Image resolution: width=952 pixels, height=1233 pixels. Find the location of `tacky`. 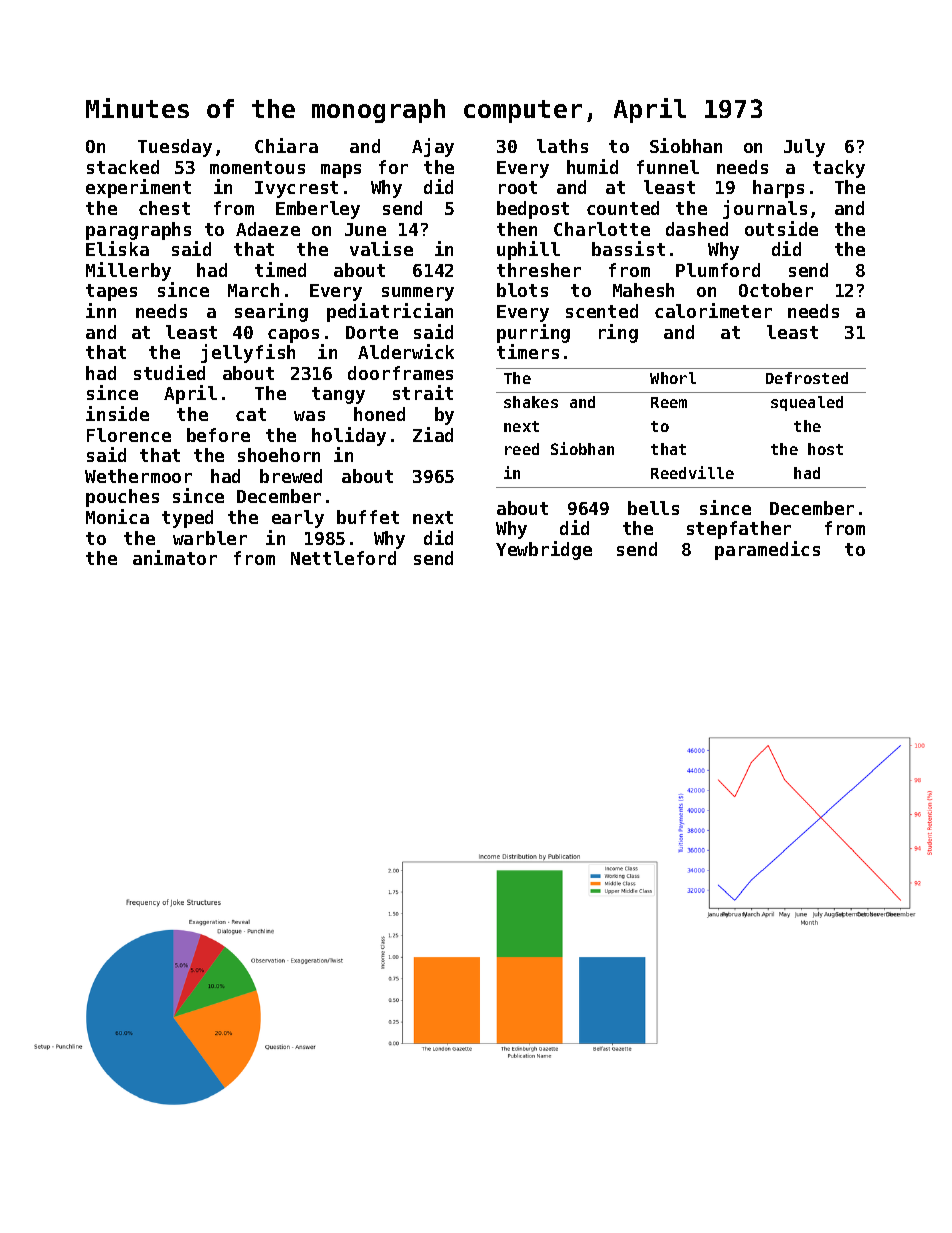

tacky is located at coordinates (839, 169).
